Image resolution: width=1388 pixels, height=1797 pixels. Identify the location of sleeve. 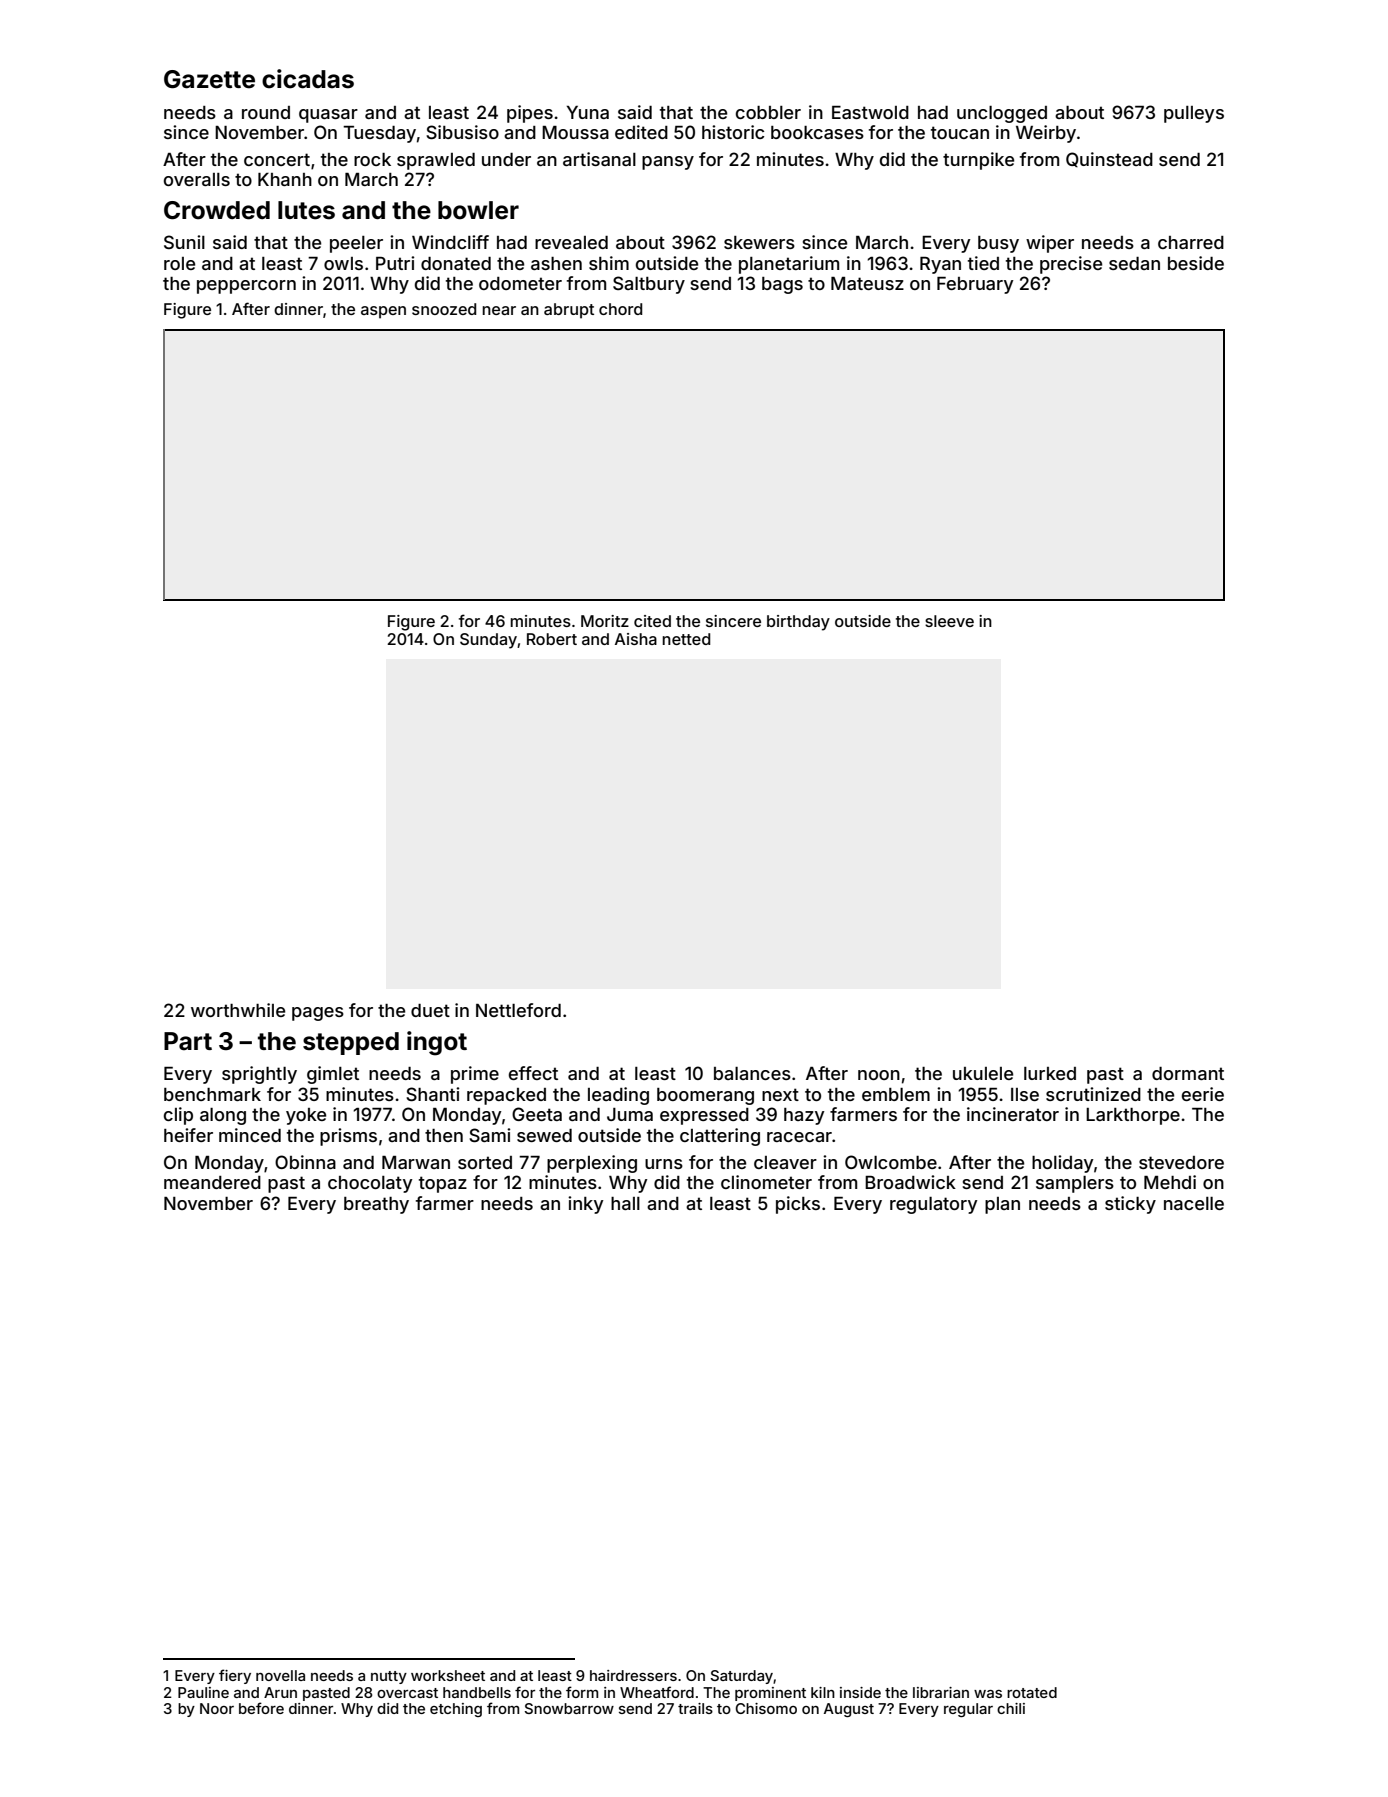
(949, 621).
